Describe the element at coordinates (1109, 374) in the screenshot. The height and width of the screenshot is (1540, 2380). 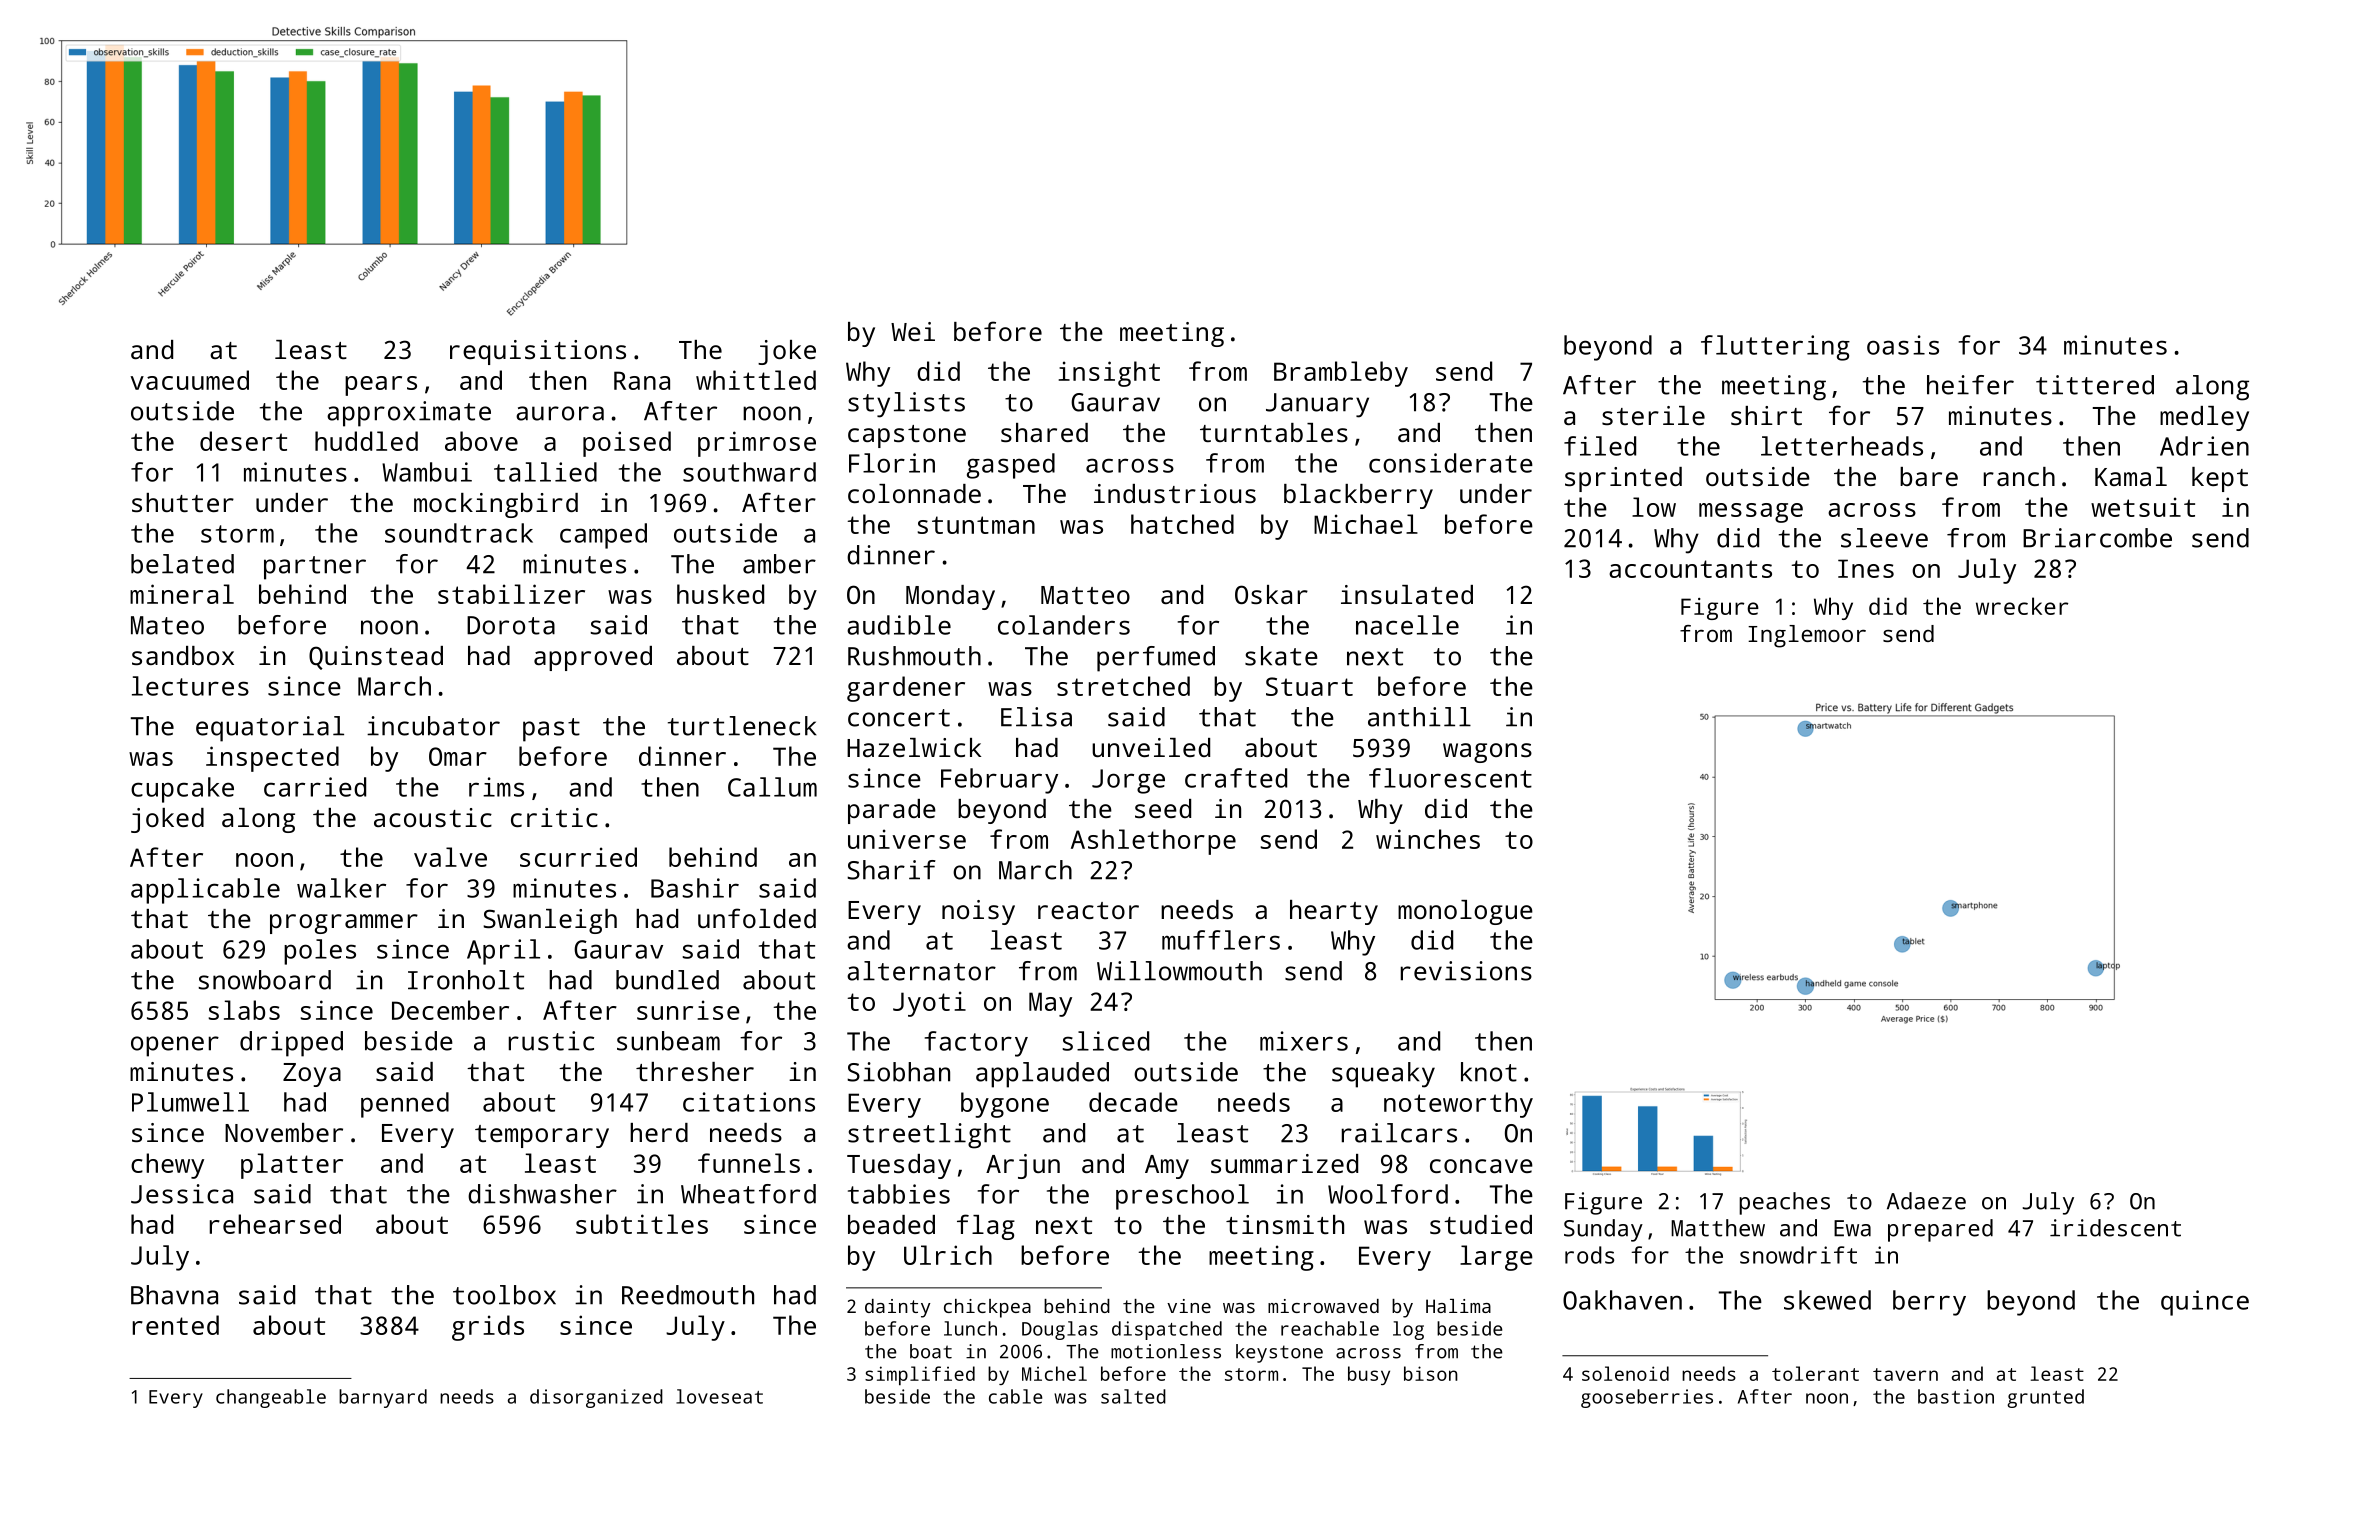
I see `insight` at that location.
